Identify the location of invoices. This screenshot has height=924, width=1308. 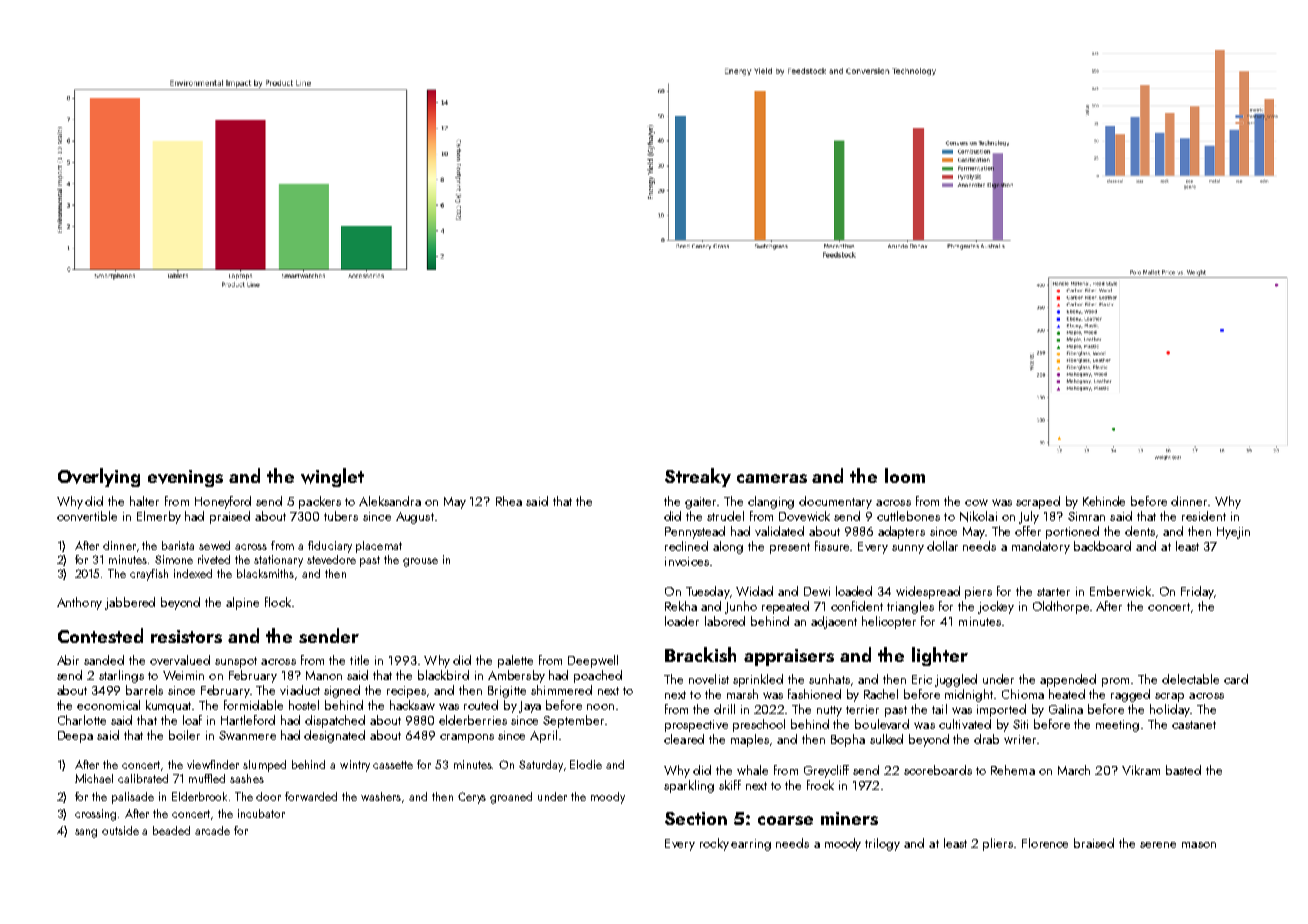
(687, 561).
